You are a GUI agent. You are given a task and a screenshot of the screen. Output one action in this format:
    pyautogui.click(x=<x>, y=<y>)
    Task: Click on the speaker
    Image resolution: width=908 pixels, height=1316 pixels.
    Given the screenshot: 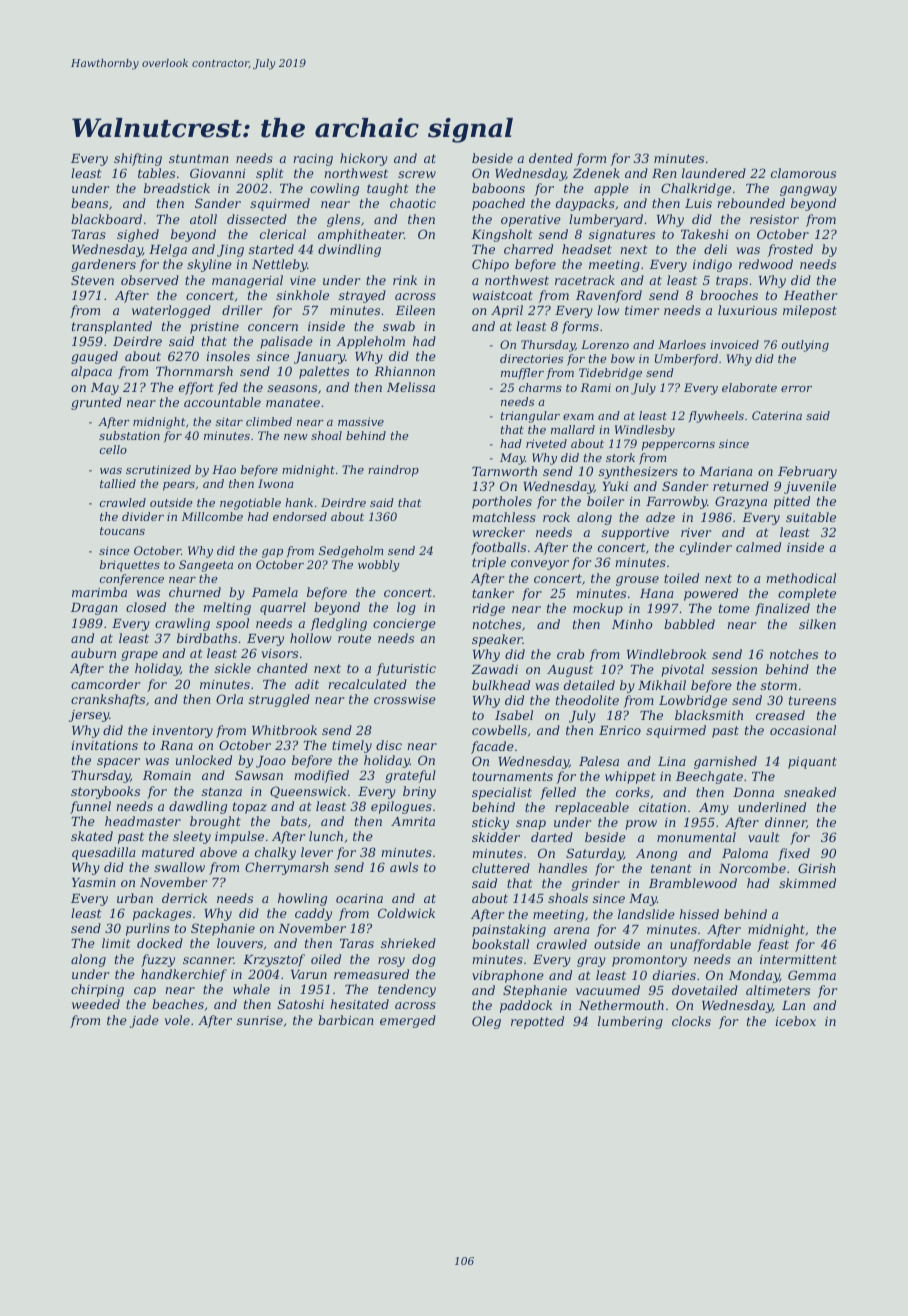 What is the action you would take?
    pyautogui.click(x=497, y=640)
